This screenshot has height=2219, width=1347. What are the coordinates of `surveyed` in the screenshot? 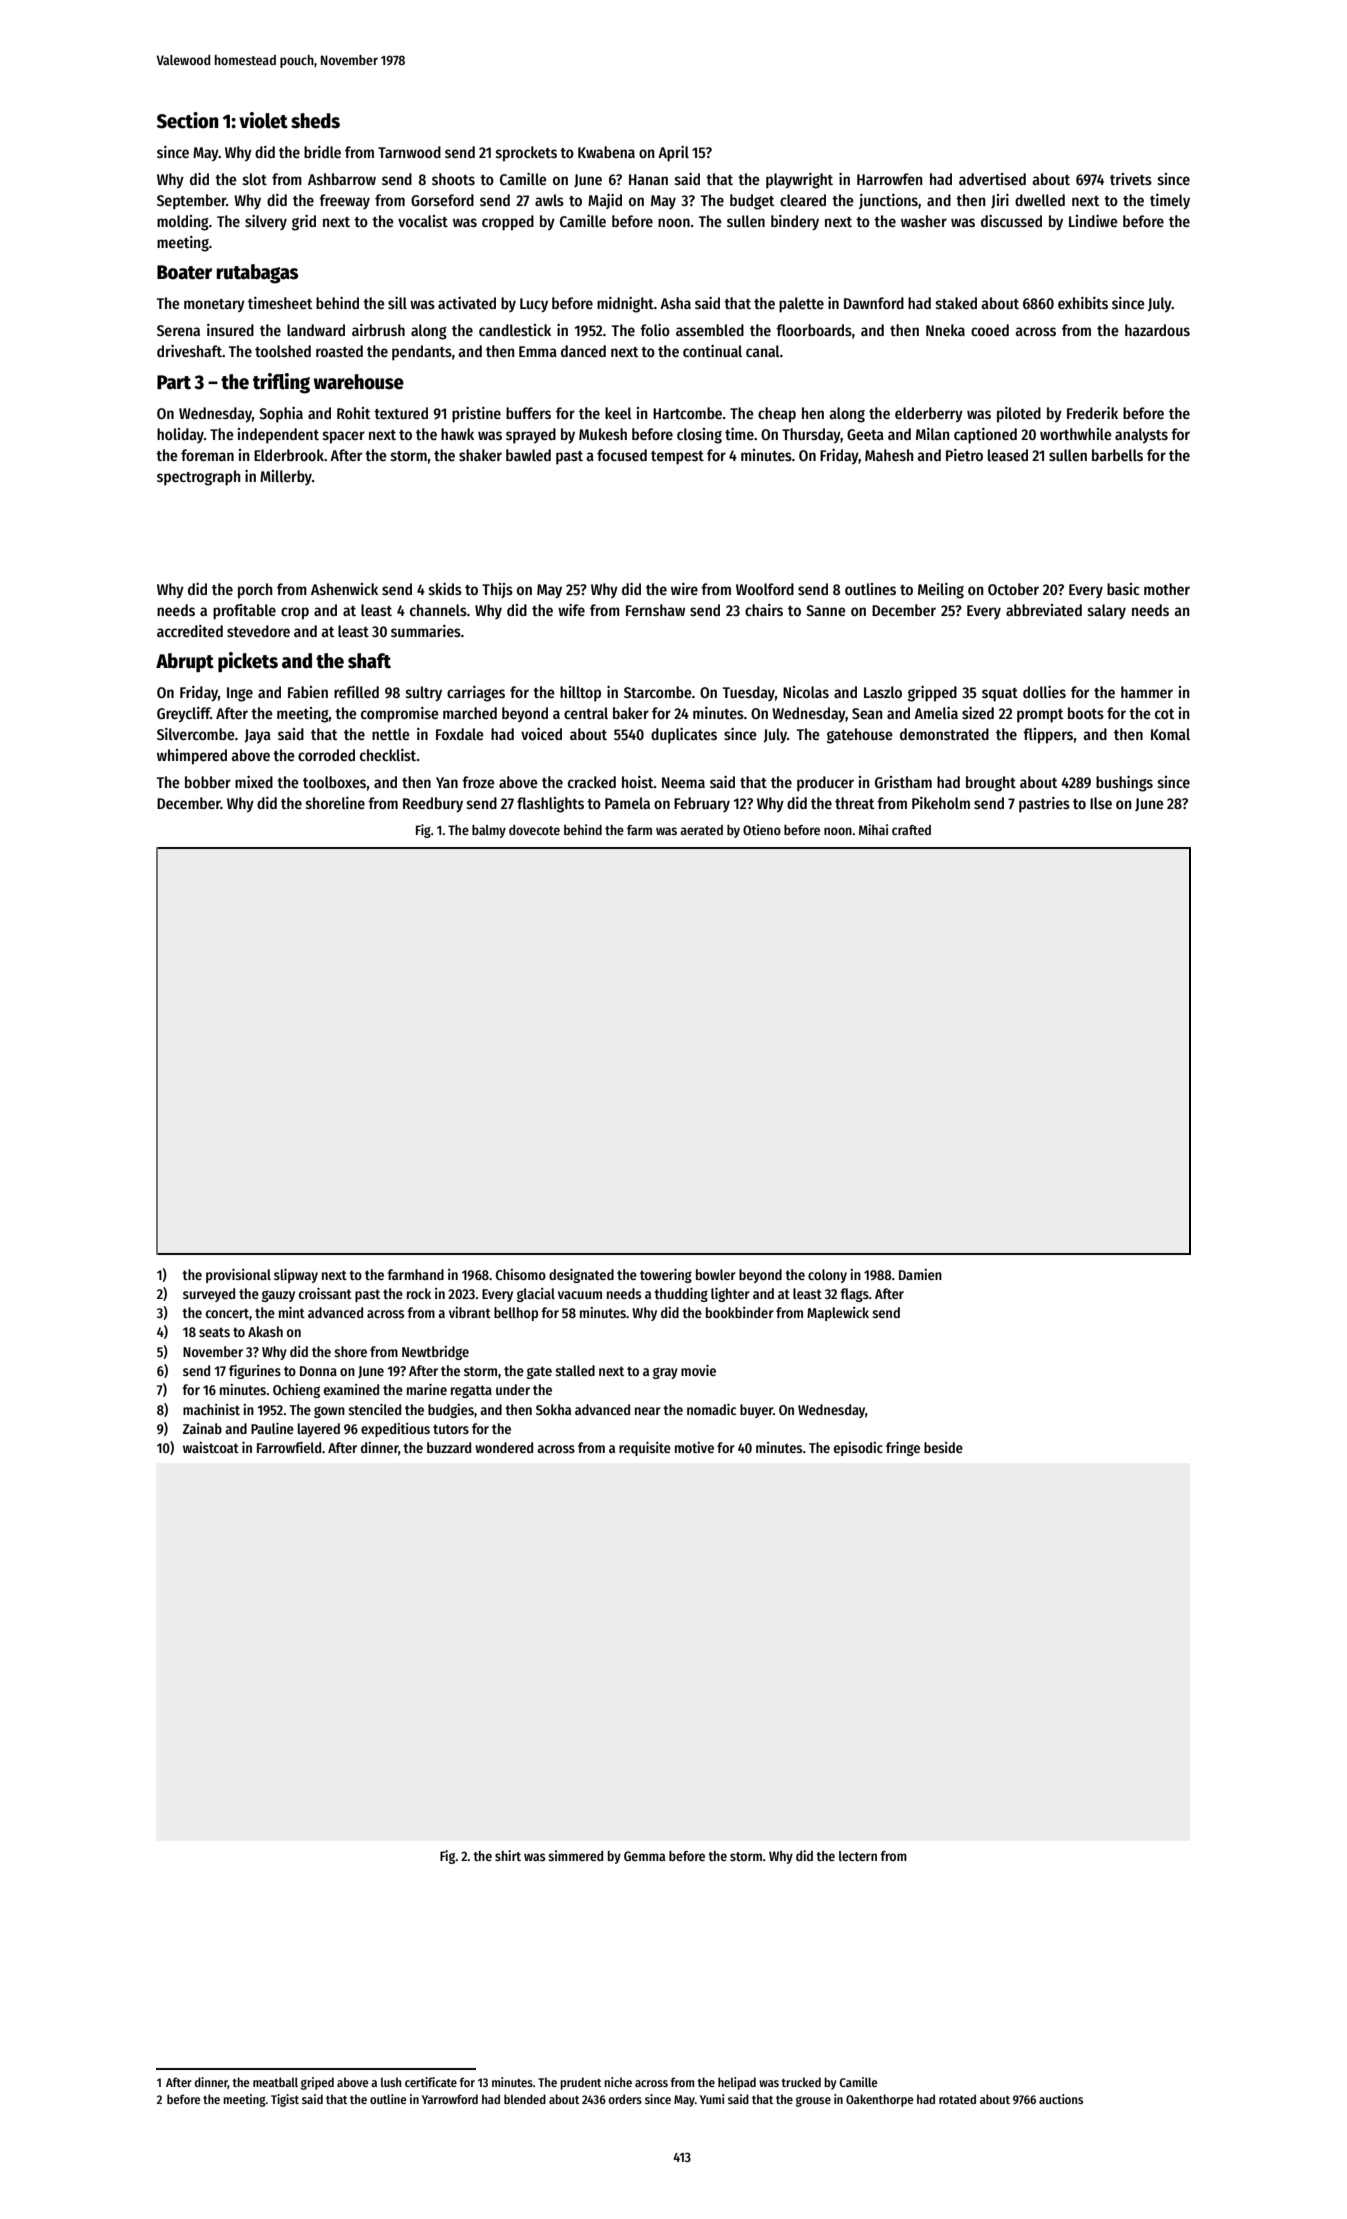 It's located at (209, 1295).
